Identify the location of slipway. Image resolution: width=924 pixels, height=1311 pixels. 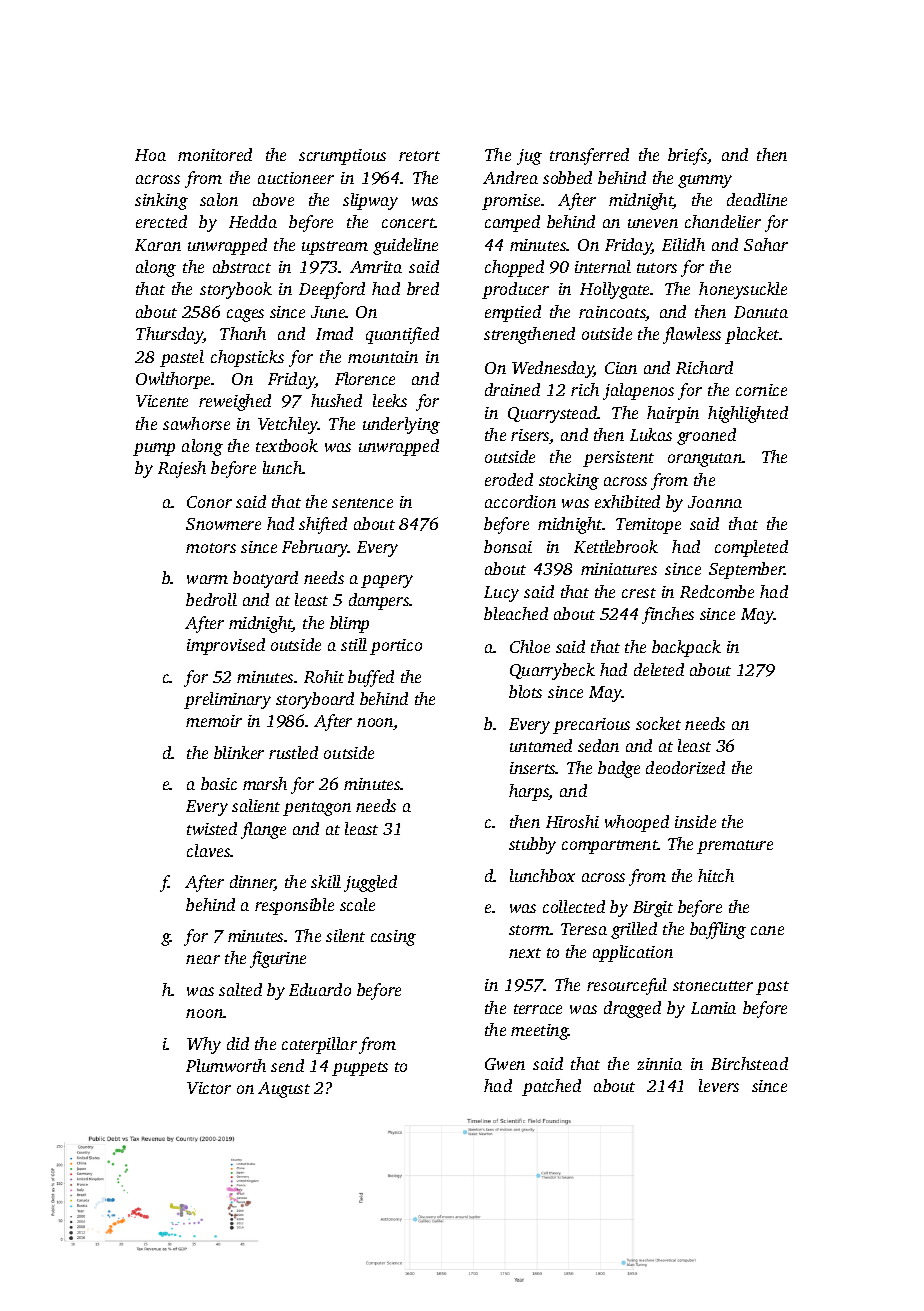
(370, 201).
